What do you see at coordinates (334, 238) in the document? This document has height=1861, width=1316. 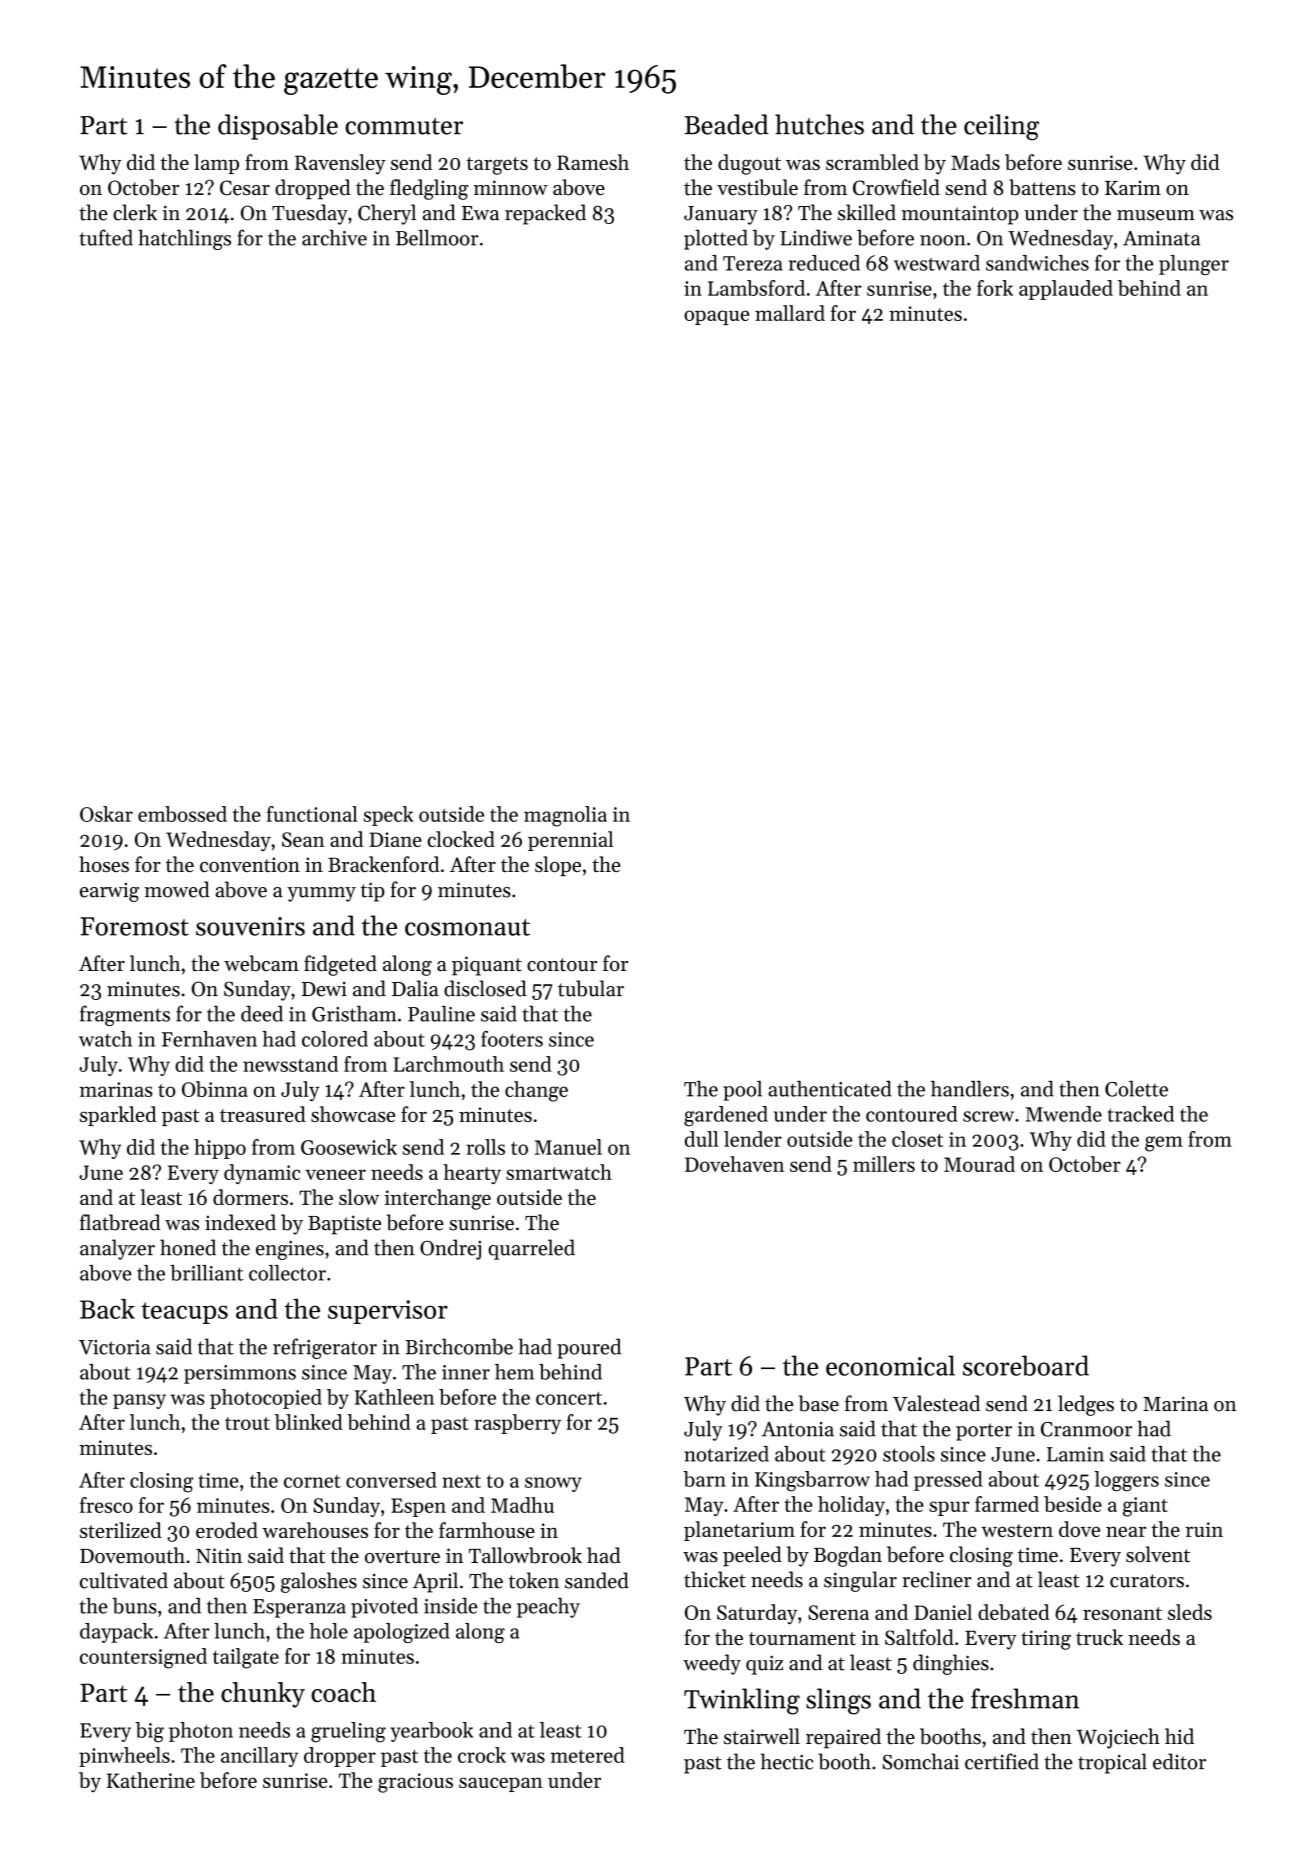 I see `archive` at bounding box center [334, 238].
